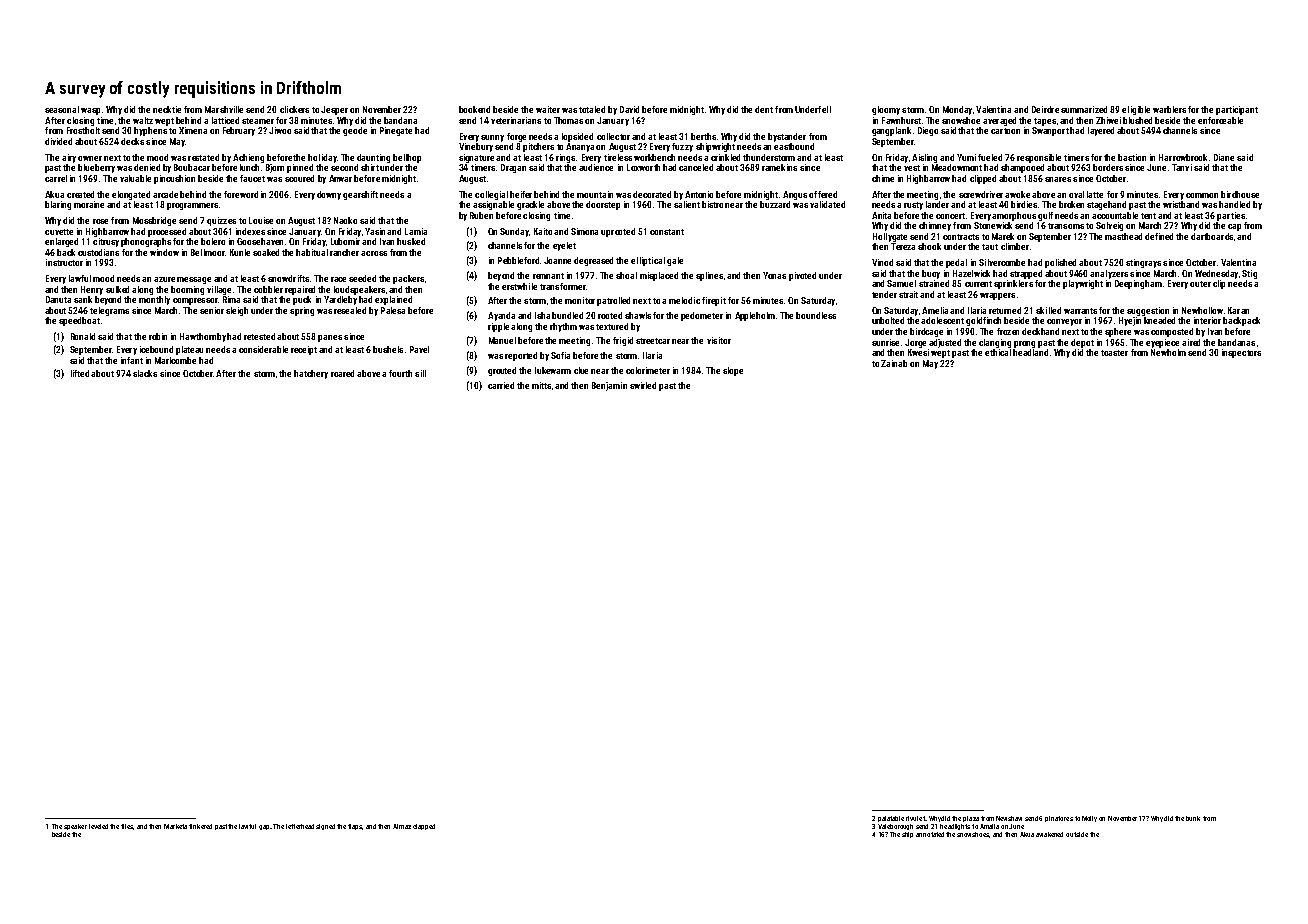 This screenshot has height=924, width=1308. I want to click on bunk, so click(1193, 818).
